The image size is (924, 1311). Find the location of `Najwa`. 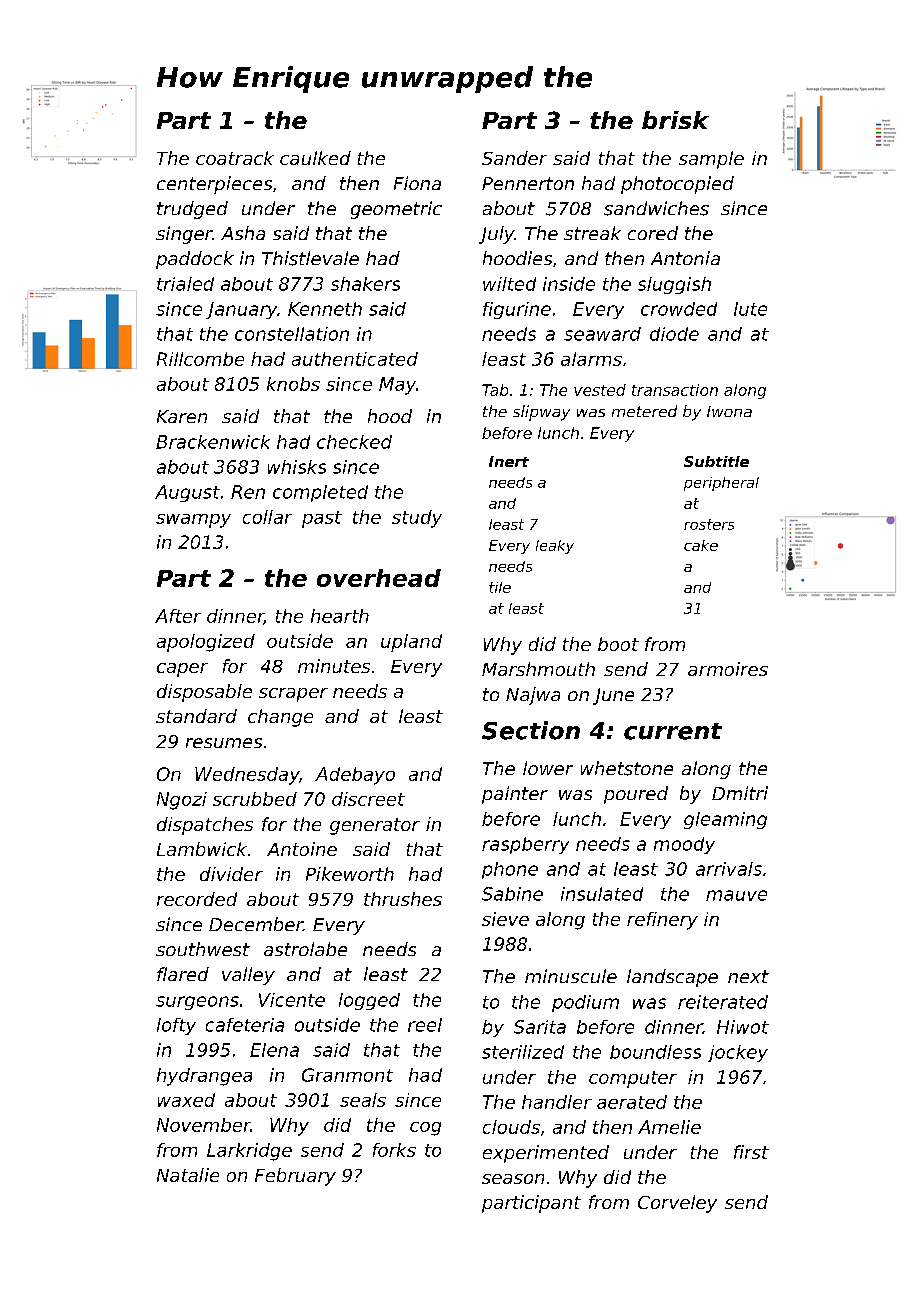

Najwa is located at coordinates (533, 696).
